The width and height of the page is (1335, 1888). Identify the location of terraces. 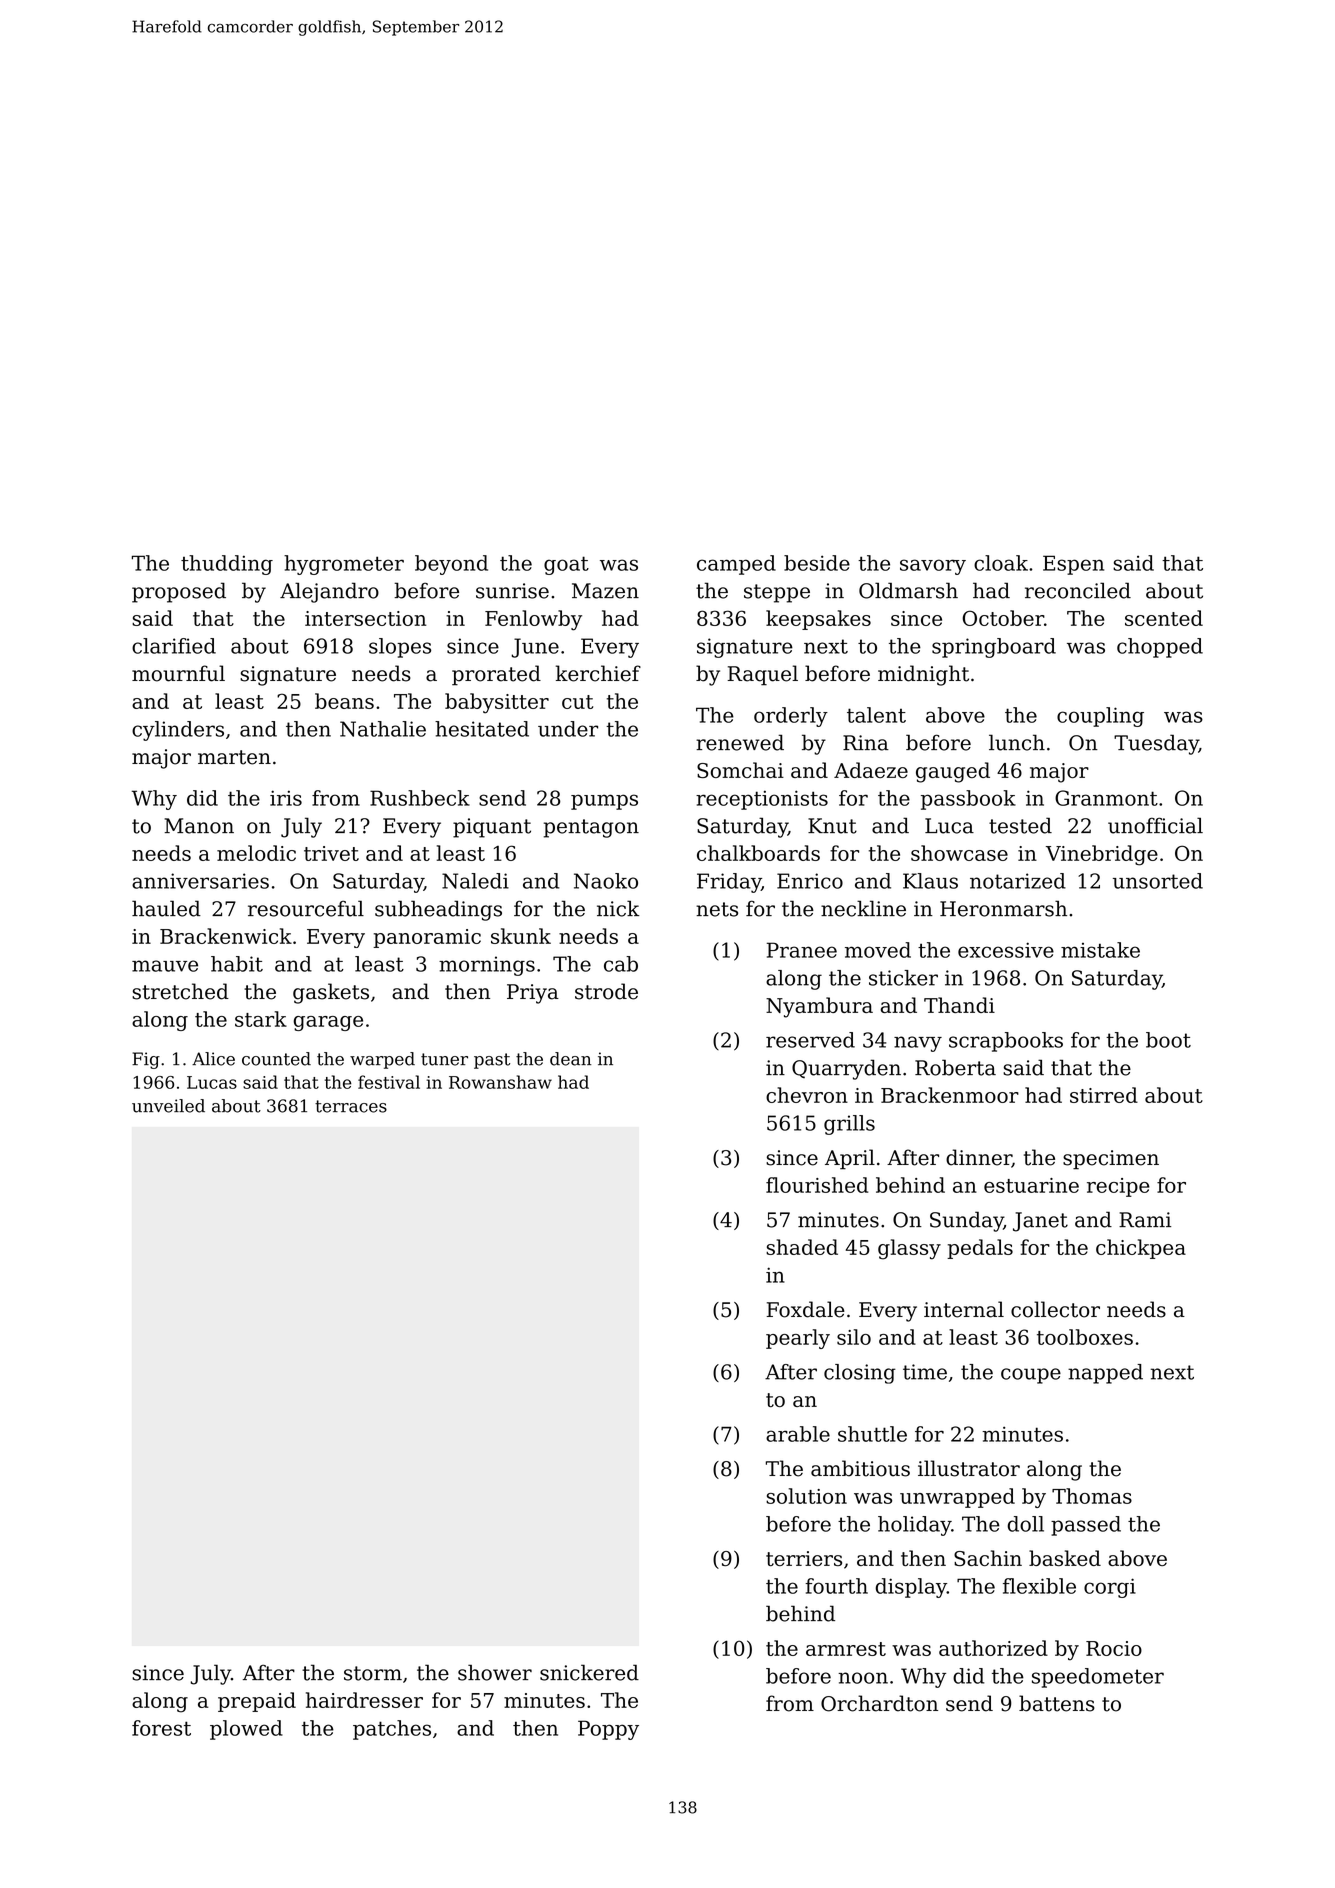
(351, 1106).
